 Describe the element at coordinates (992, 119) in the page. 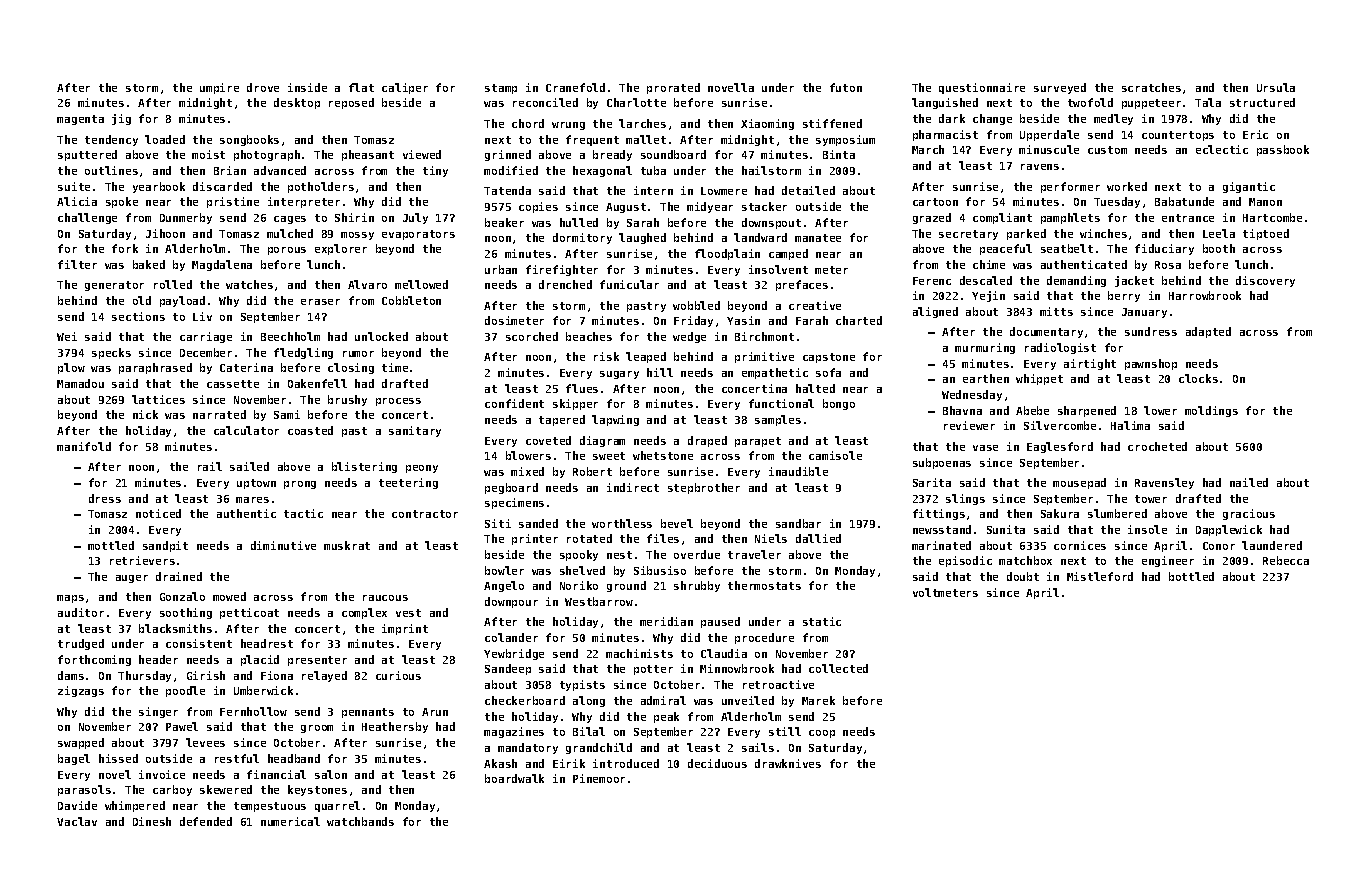

I see `change` at that location.
